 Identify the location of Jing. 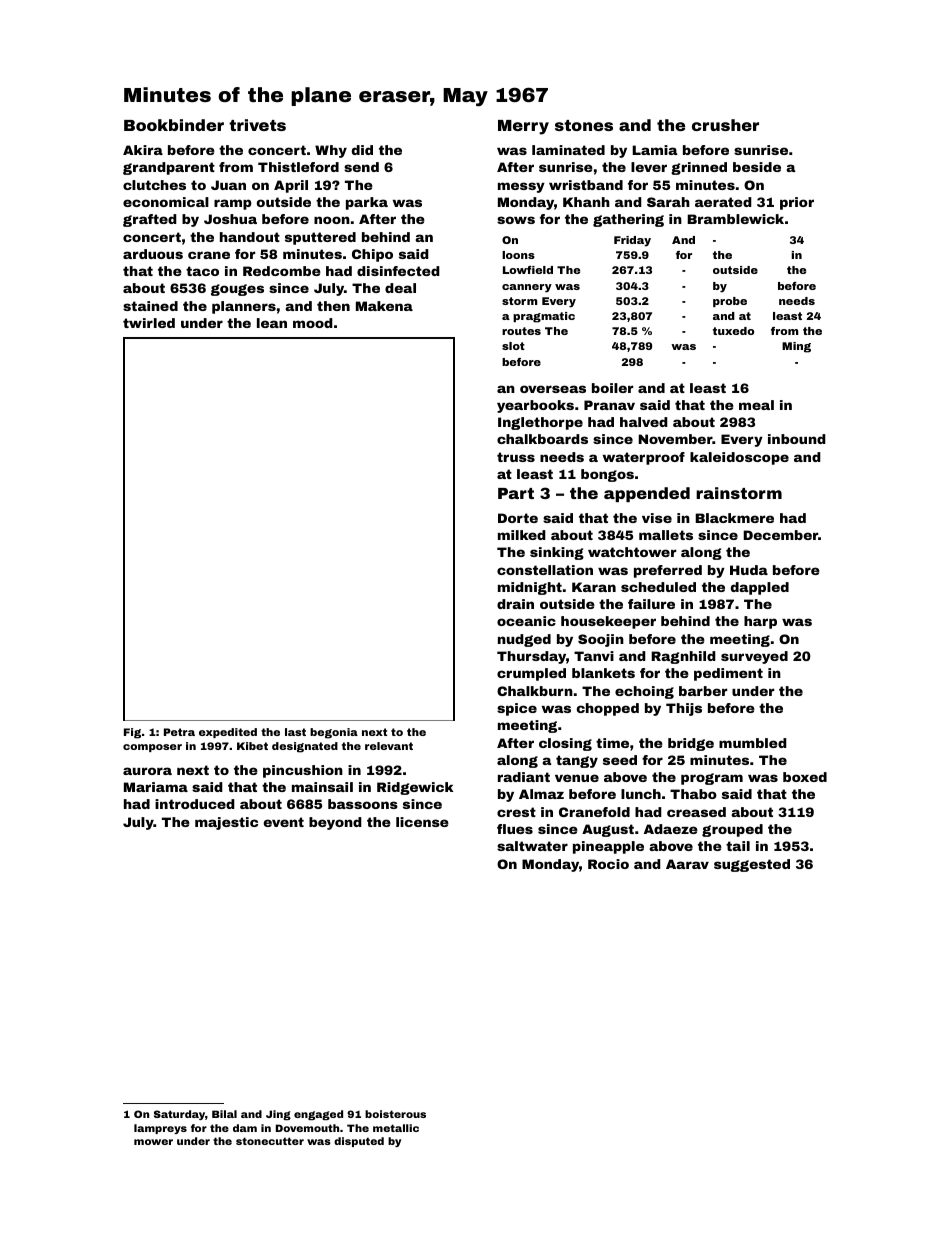
(278, 1115).
